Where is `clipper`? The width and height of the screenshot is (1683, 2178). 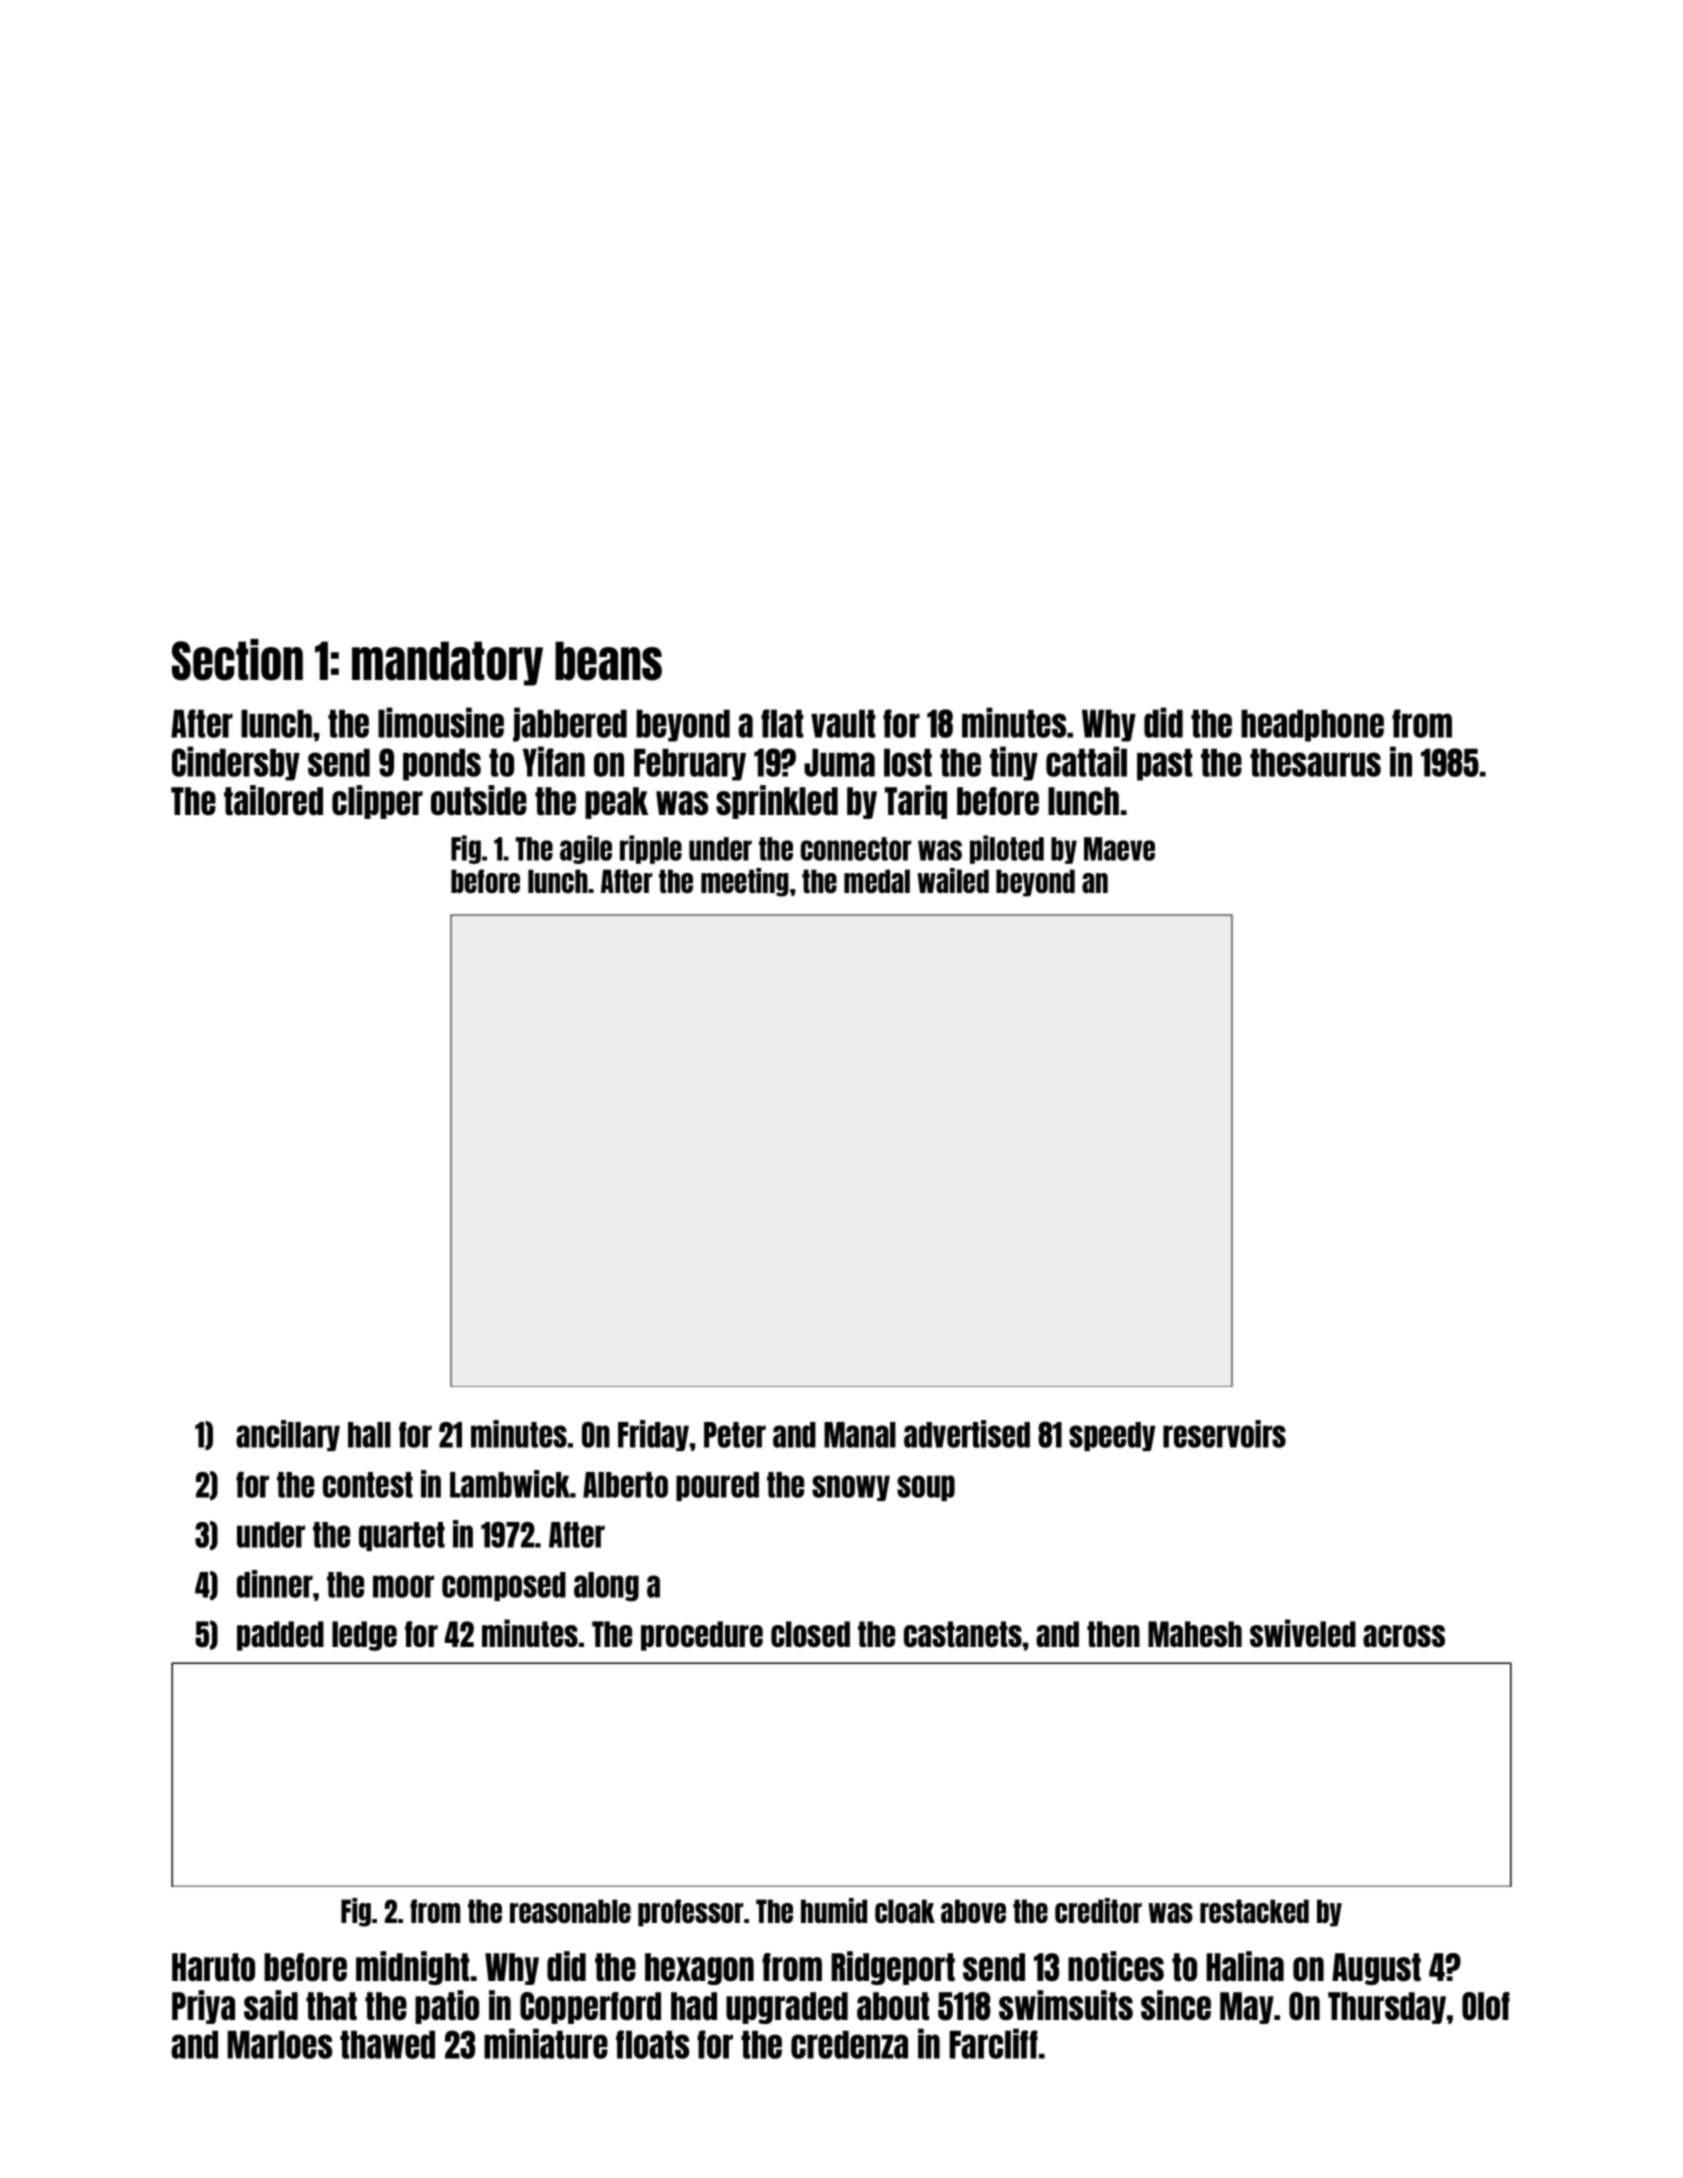
clipper is located at coordinates (377, 802).
